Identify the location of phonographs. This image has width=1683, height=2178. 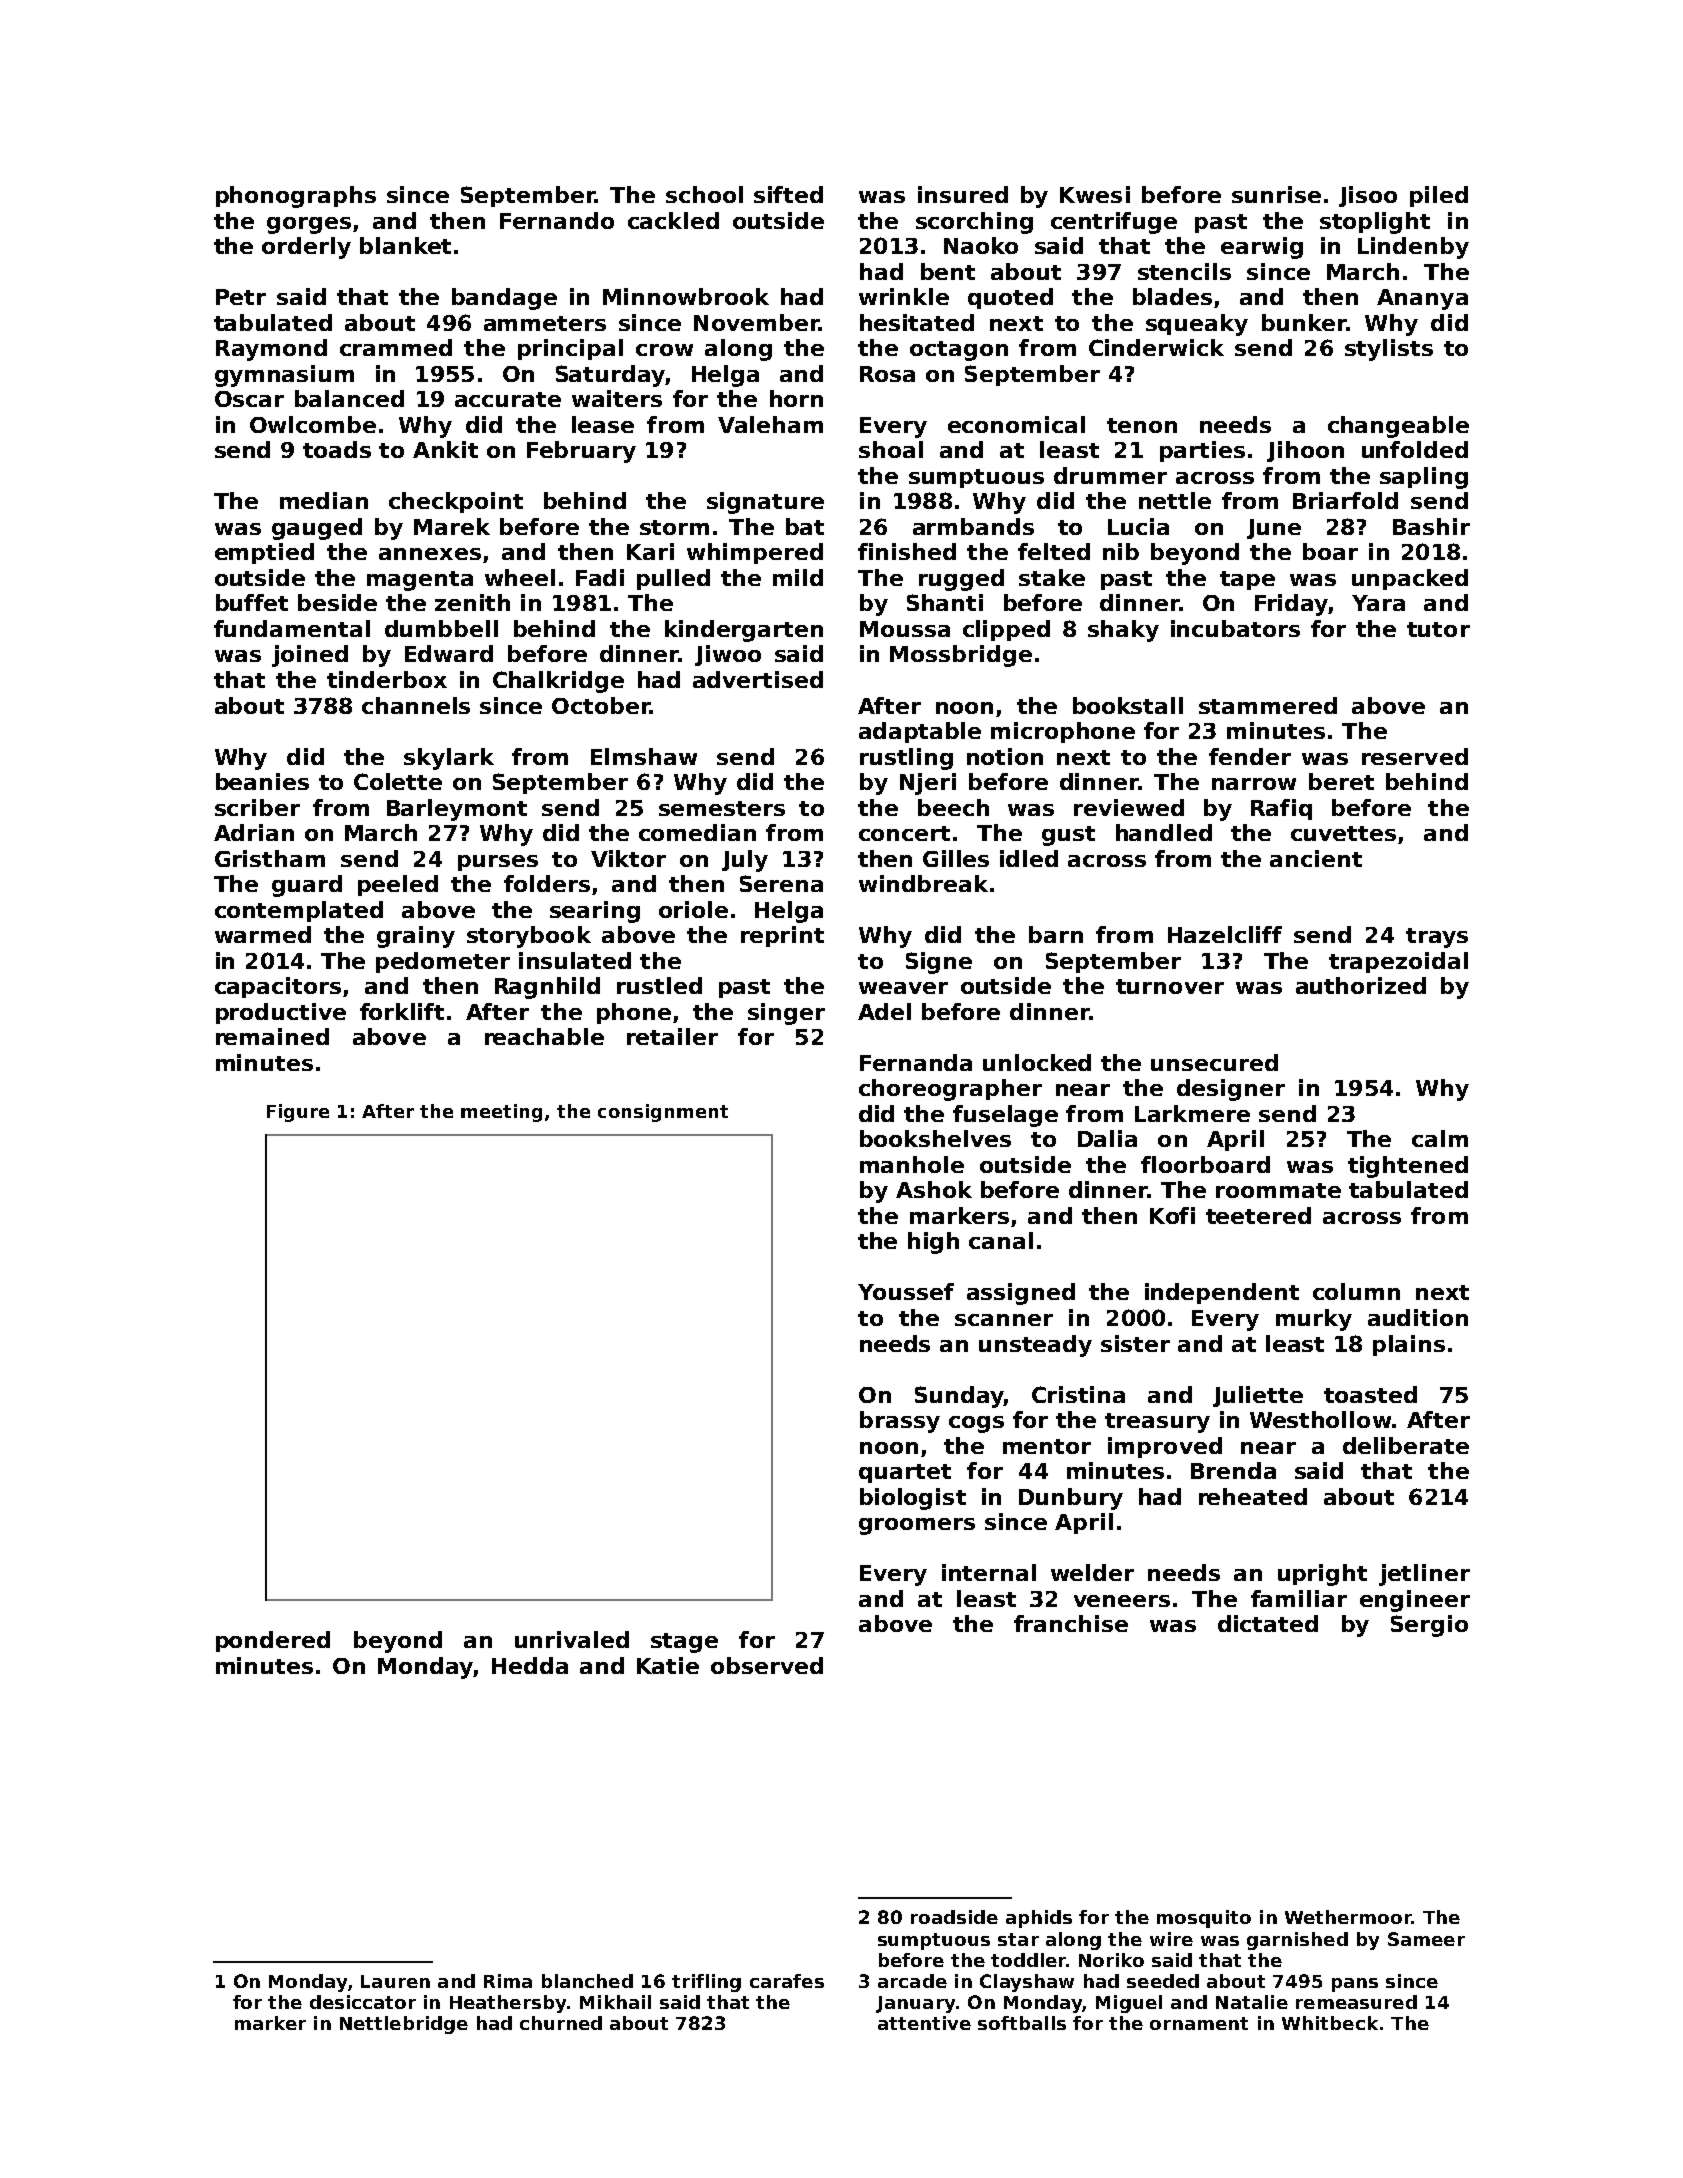
(296, 197).
